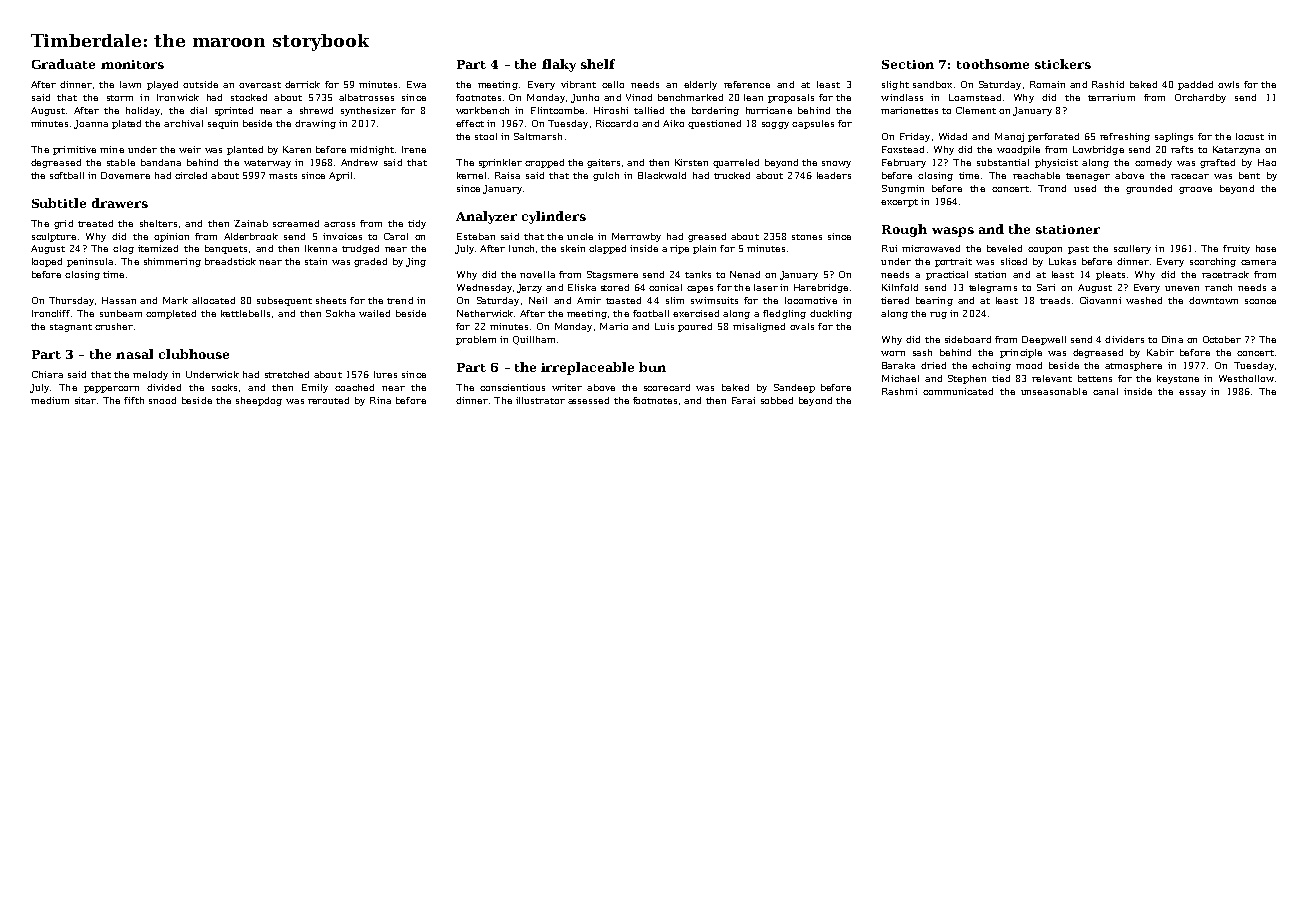 Image resolution: width=1308 pixels, height=924 pixels. What do you see at coordinates (1266, 248) in the image?
I see `hose` at bounding box center [1266, 248].
